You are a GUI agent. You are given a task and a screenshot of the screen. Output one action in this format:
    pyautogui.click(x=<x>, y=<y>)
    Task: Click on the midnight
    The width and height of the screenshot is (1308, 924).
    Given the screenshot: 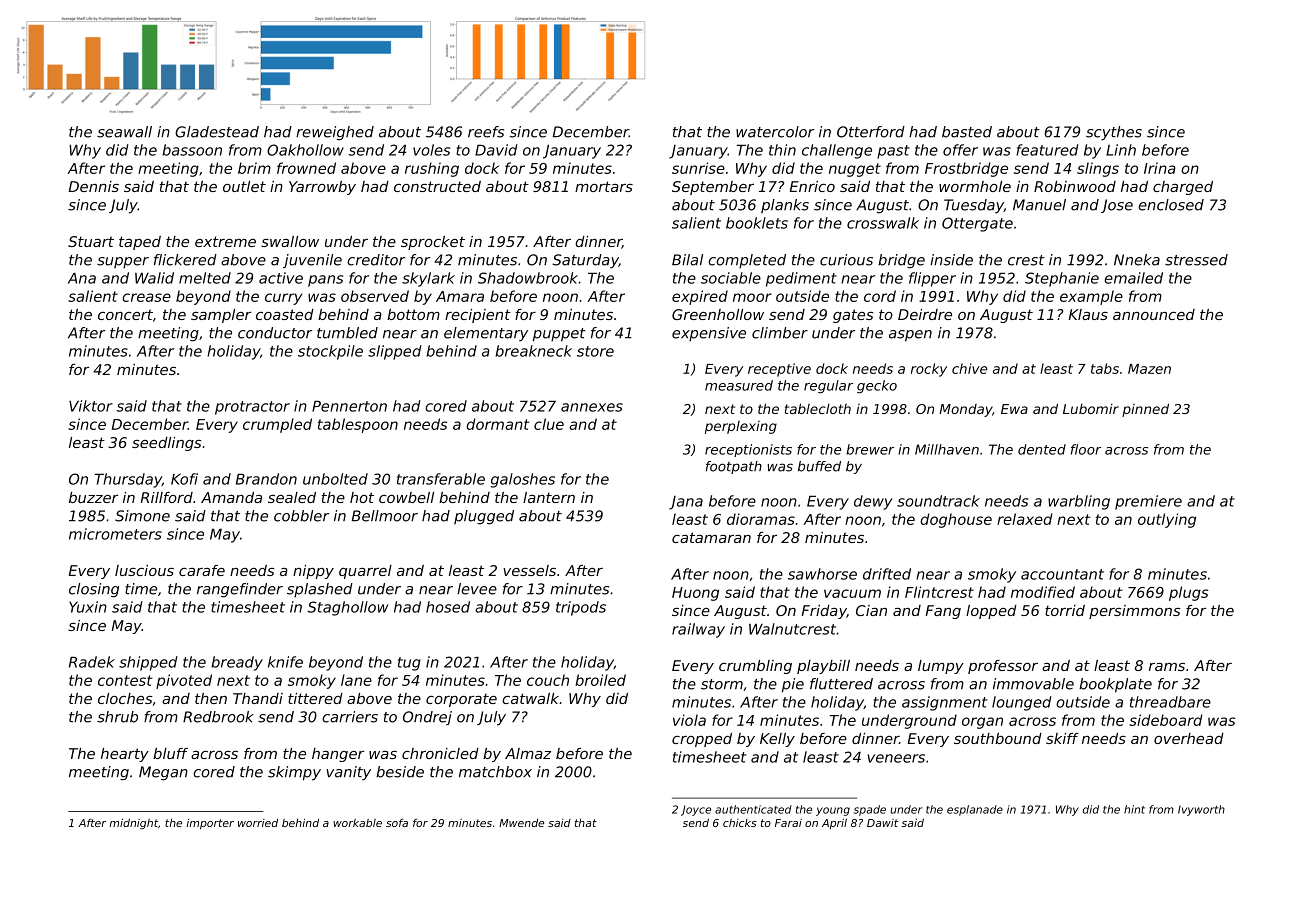 What is the action you would take?
    pyautogui.click(x=133, y=823)
